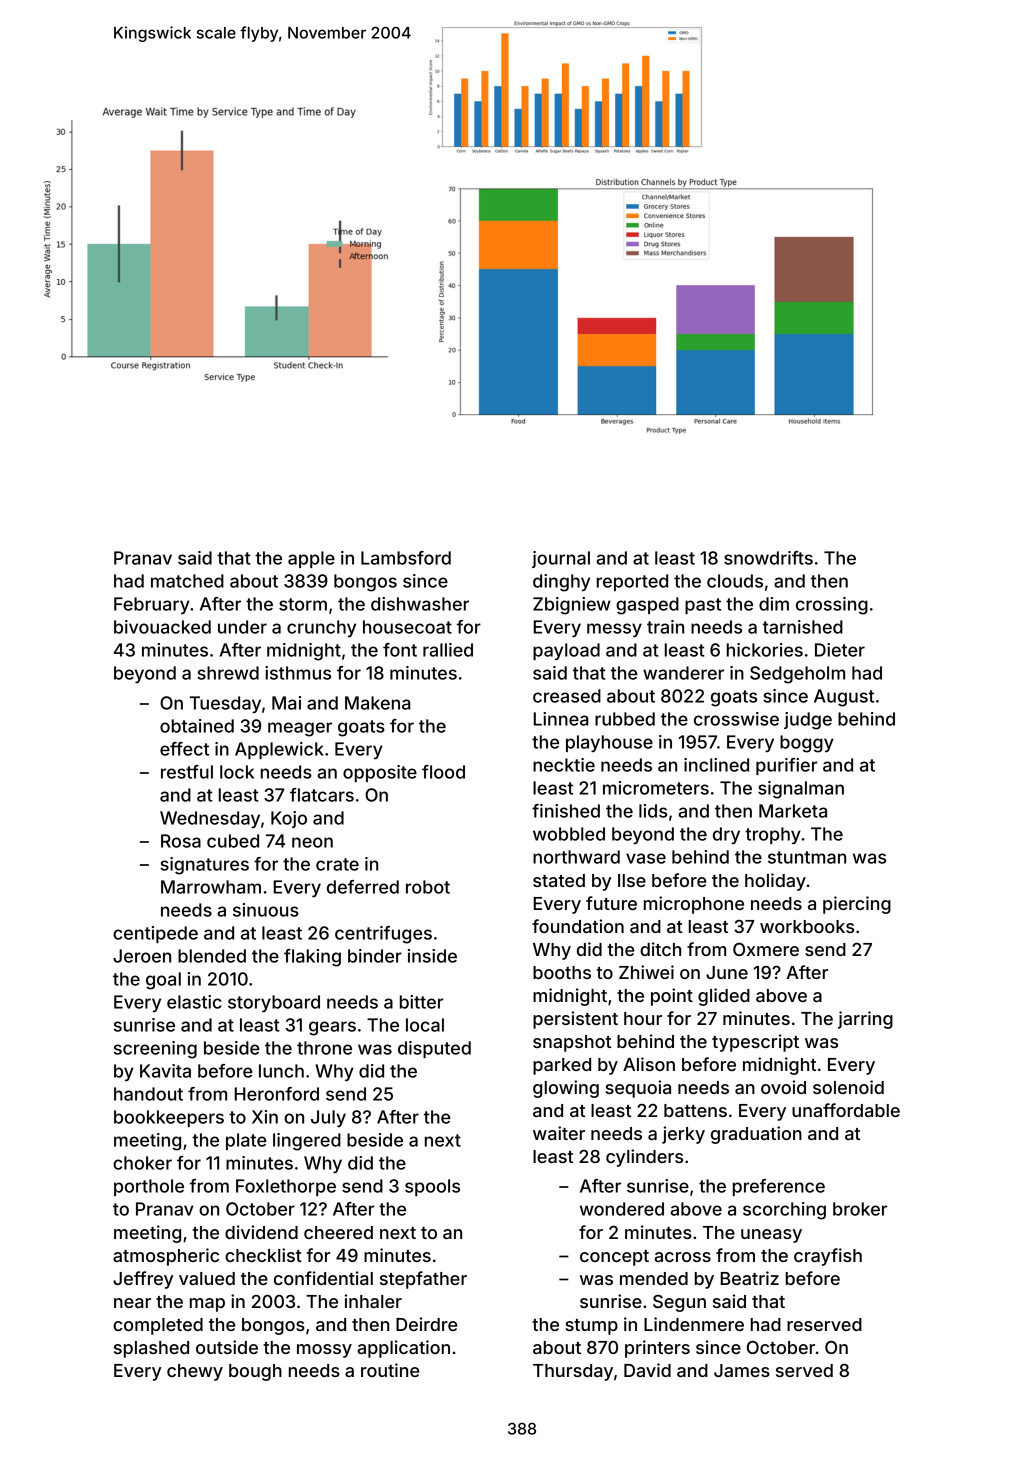  Describe the element at coordinates (228, 673) in the image. I see `shrewd` at that location.
